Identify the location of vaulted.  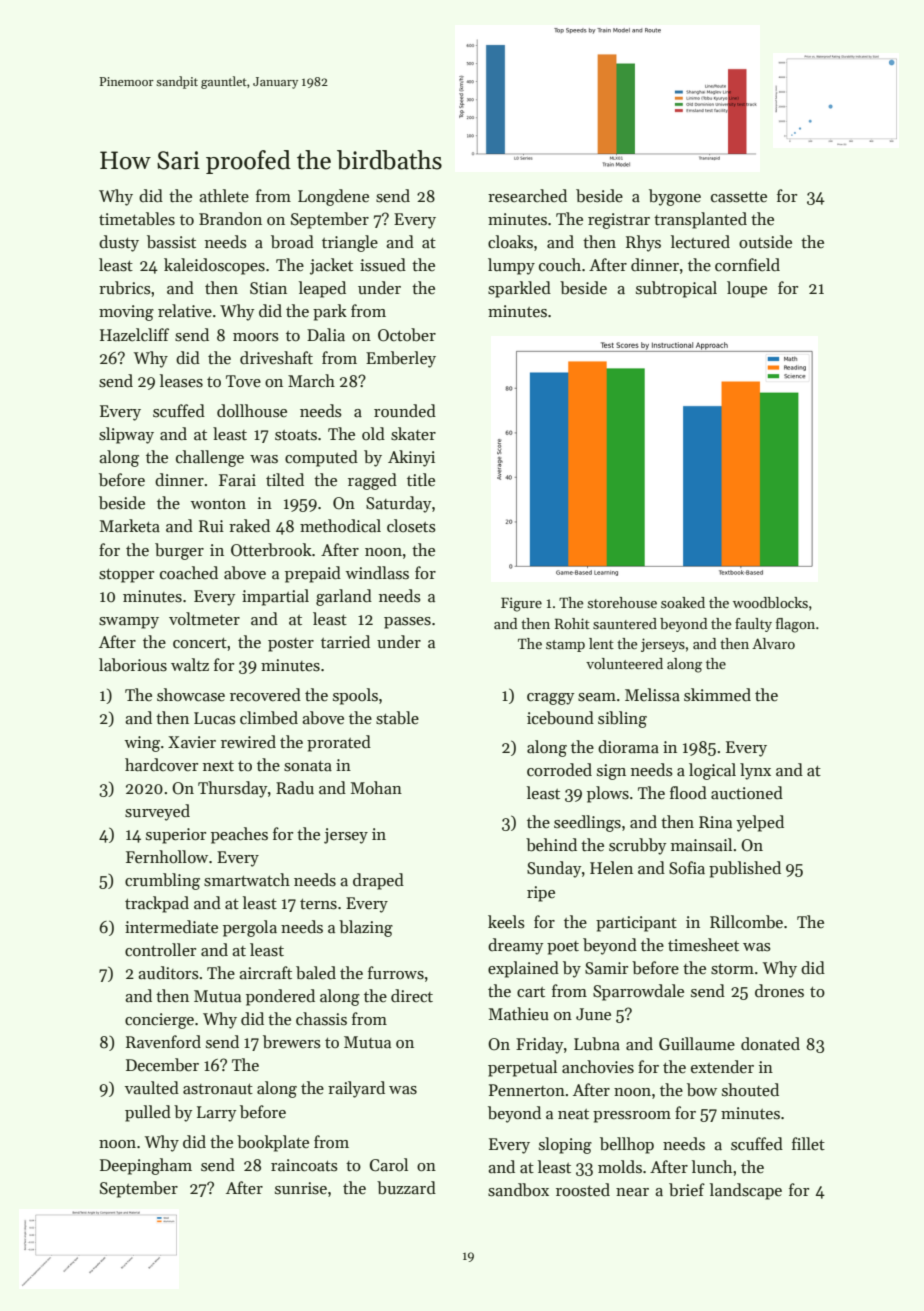
(152, 1088).
